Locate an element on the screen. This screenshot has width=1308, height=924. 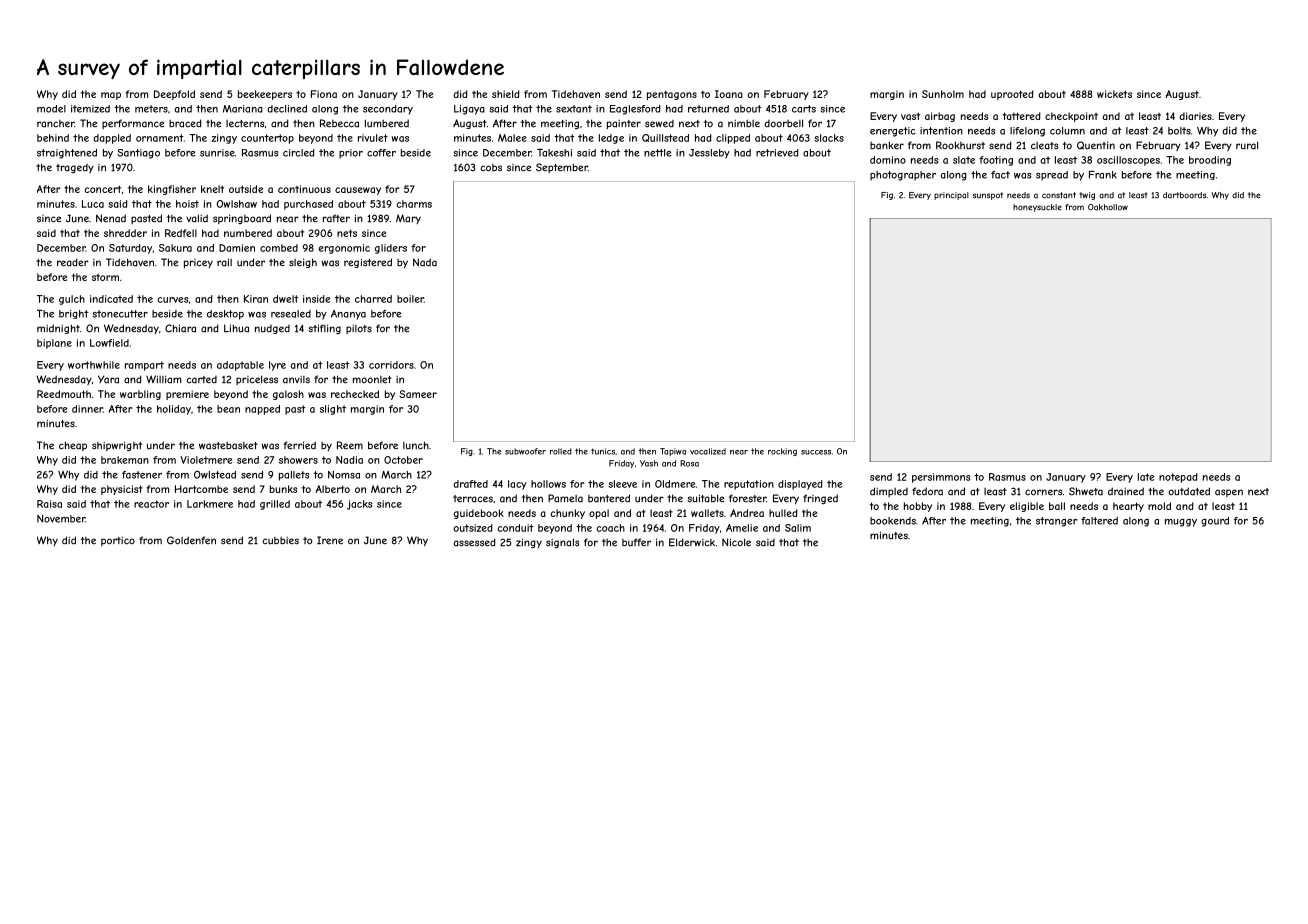
Elderwick is located at coordinates (692, 542).
